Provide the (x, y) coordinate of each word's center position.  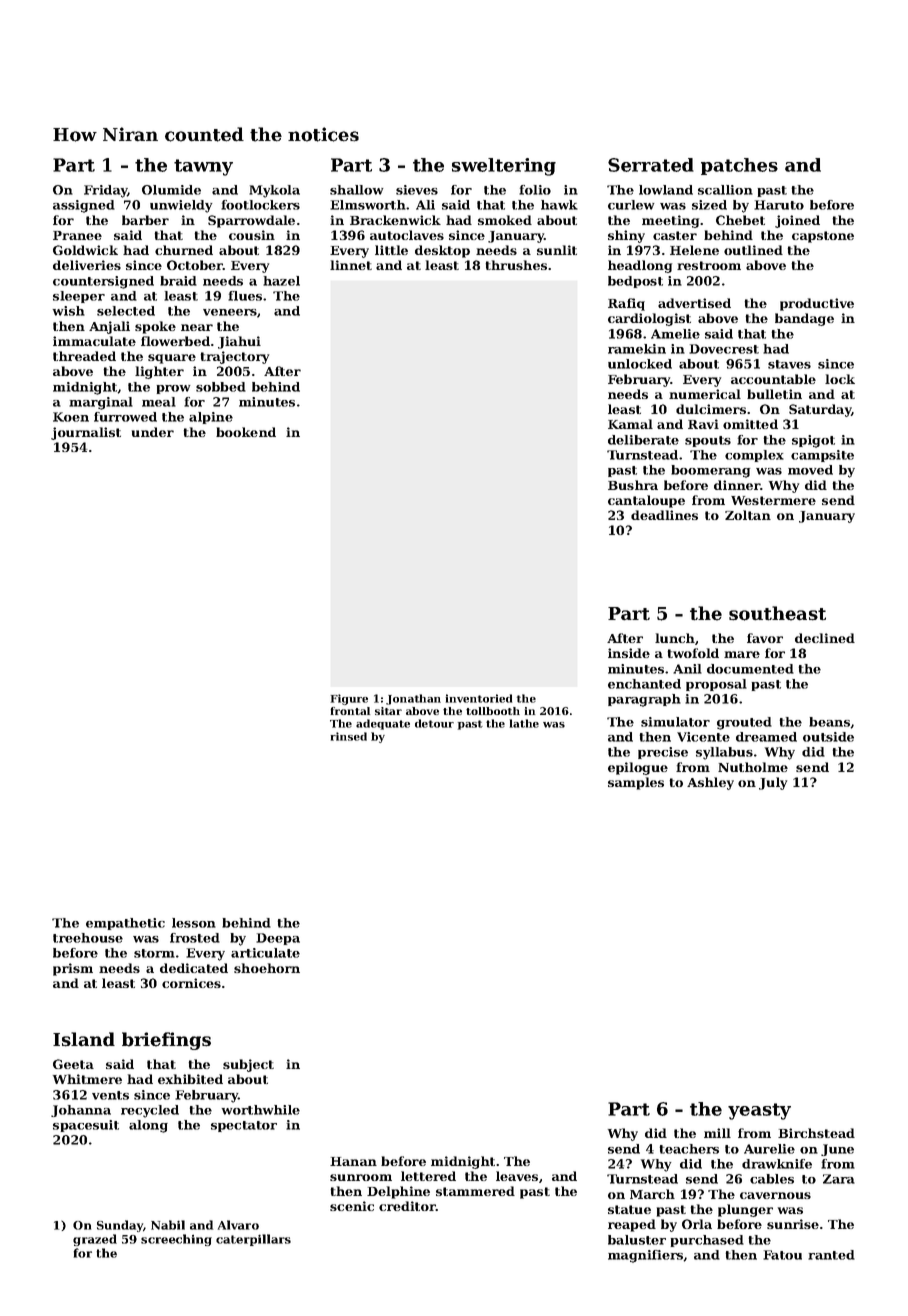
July (773, 783)
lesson (194, 923)
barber (145, 220)
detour (434, 723)
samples (636, 783)
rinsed (348, 736)
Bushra (633, 485)
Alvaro (238, 1225)
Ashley (710, 783)
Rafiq (626, 304)
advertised (694, 303)
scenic (352, 1206)
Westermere (773, 500)
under (153, 432)
